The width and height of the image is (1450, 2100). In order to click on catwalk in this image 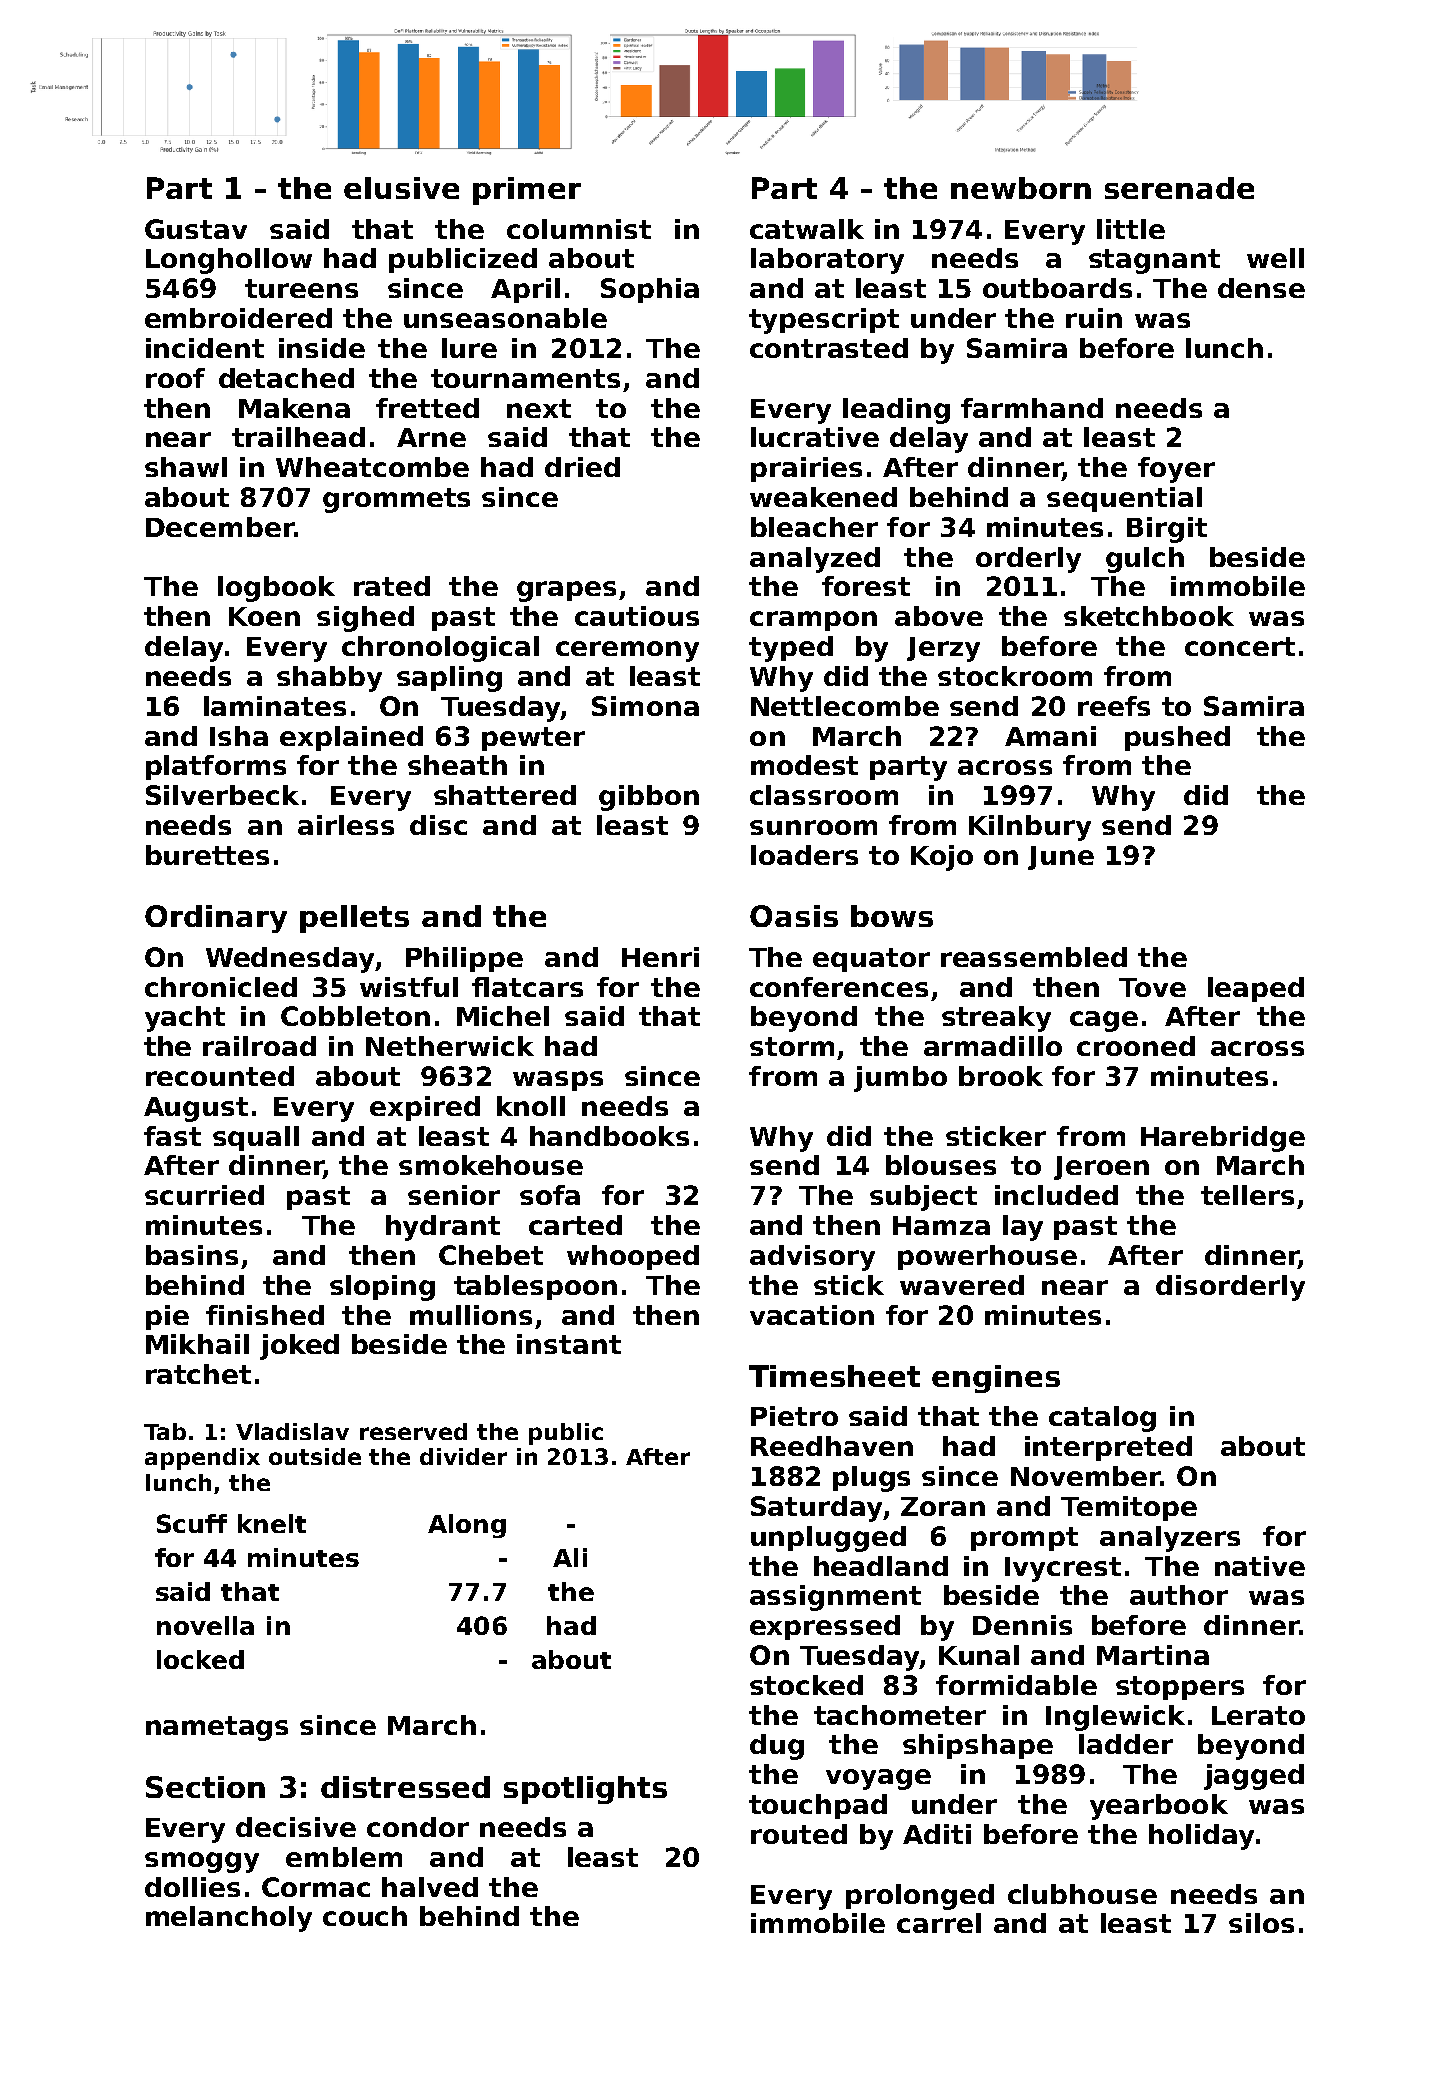, I will do `click(807, 229)`.
